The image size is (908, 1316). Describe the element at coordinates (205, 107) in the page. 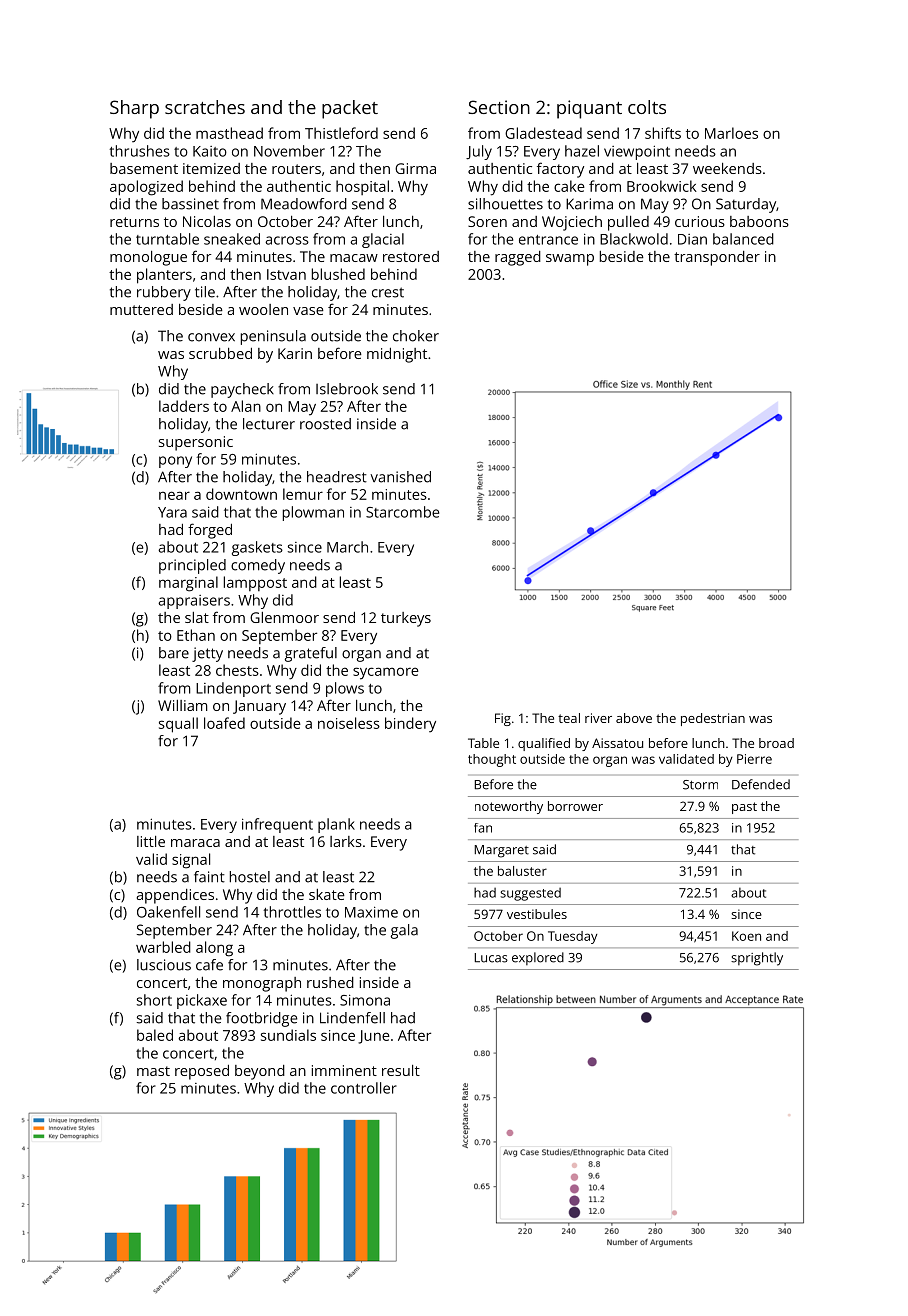

I see `scratches` at that location.
